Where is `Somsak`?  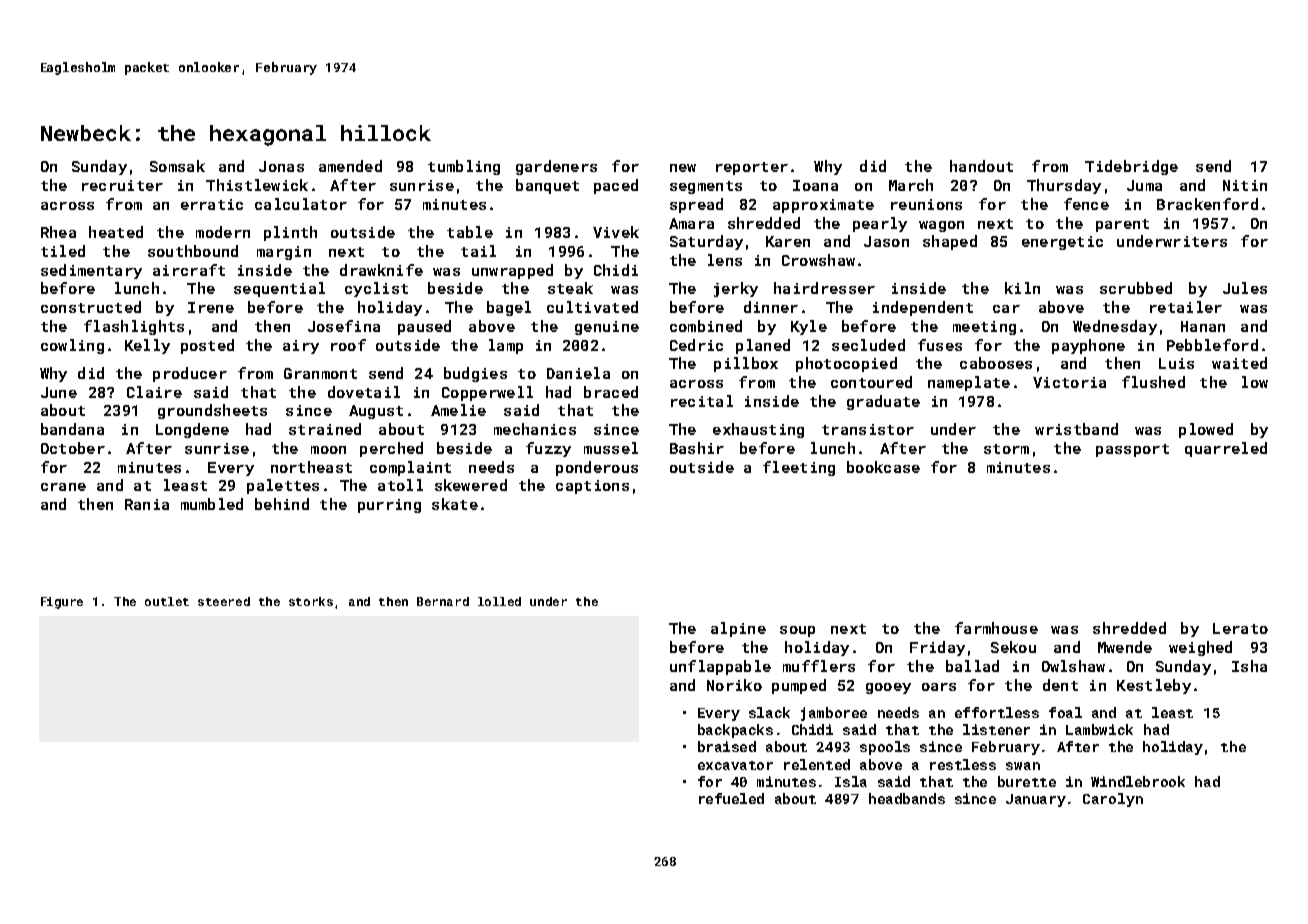
Somsak is located at coordinates (177, 166).
